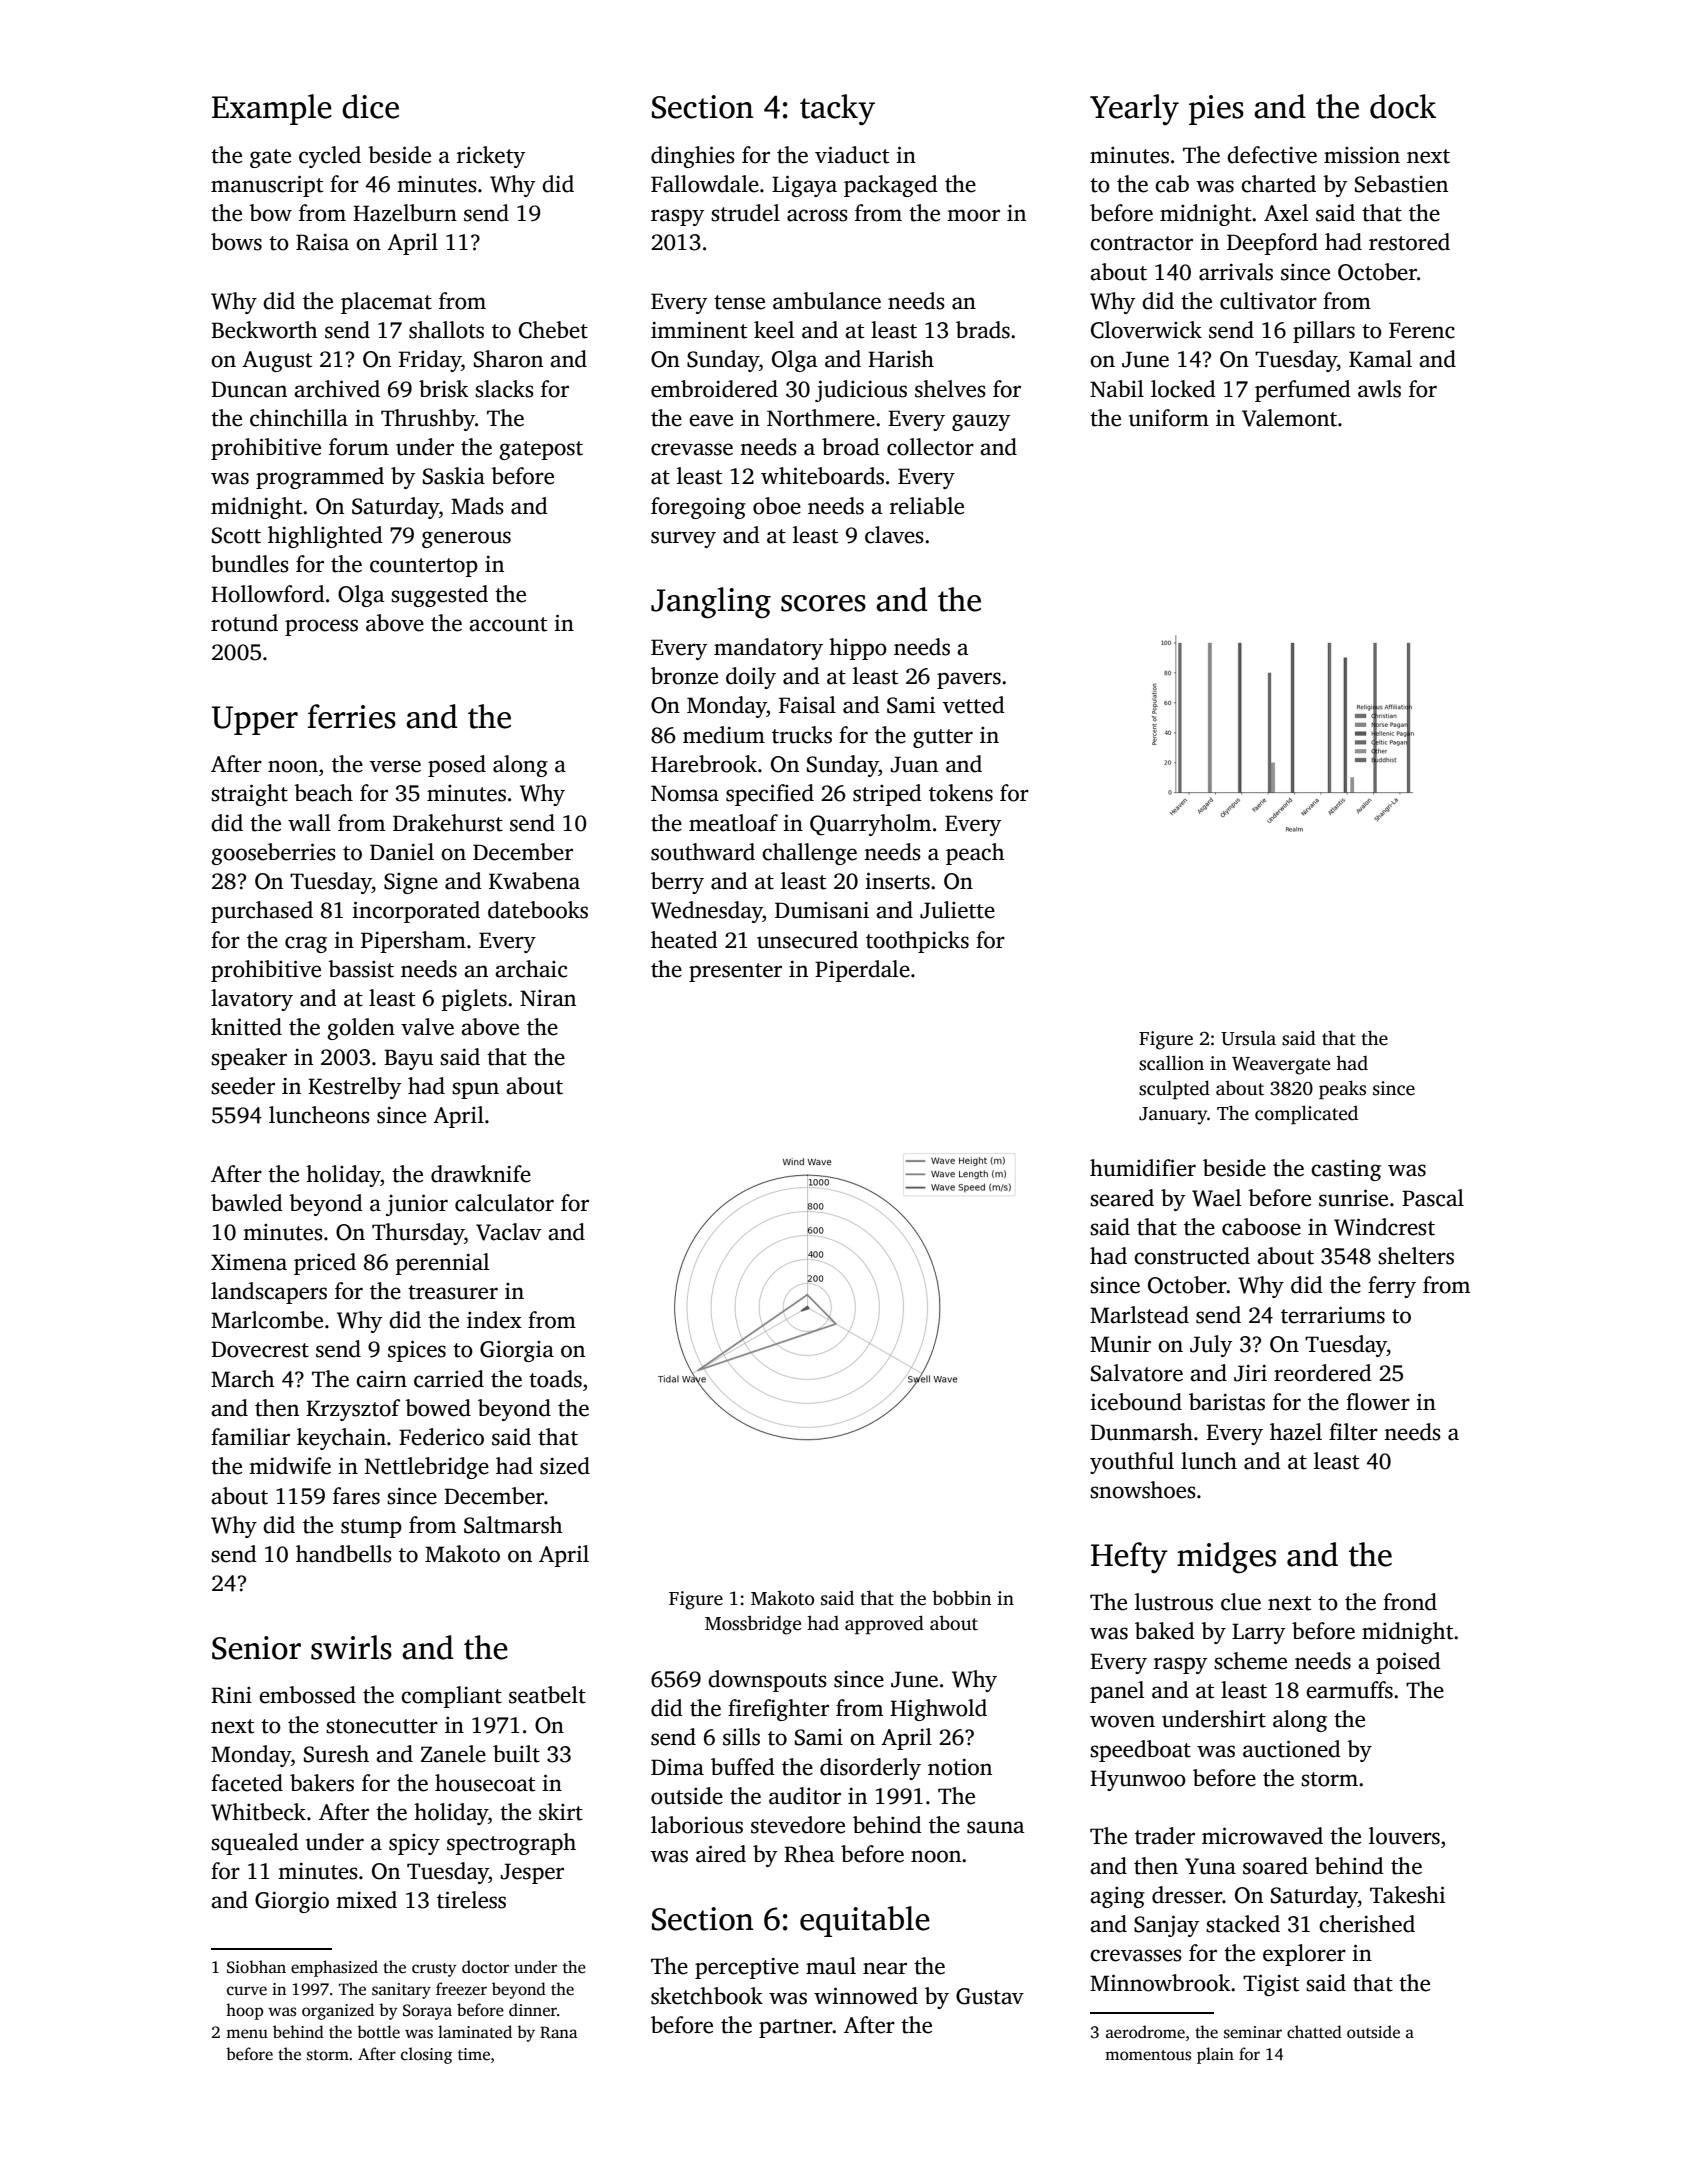  What do you see at coordinates (386, 303) in the page?
I see `placemat` at bounding box center [386, 303].
